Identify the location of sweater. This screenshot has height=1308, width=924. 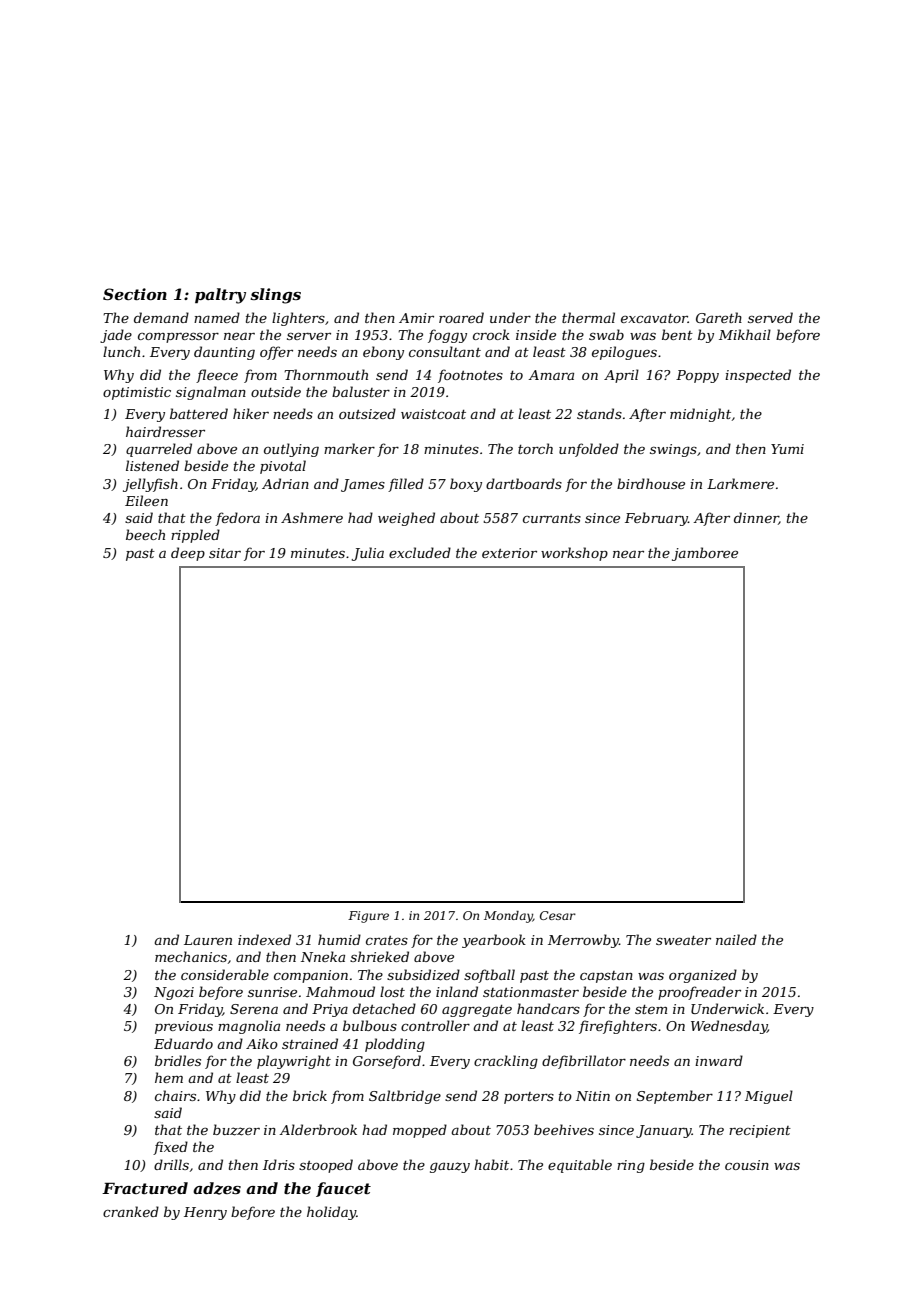
(683, 940).
